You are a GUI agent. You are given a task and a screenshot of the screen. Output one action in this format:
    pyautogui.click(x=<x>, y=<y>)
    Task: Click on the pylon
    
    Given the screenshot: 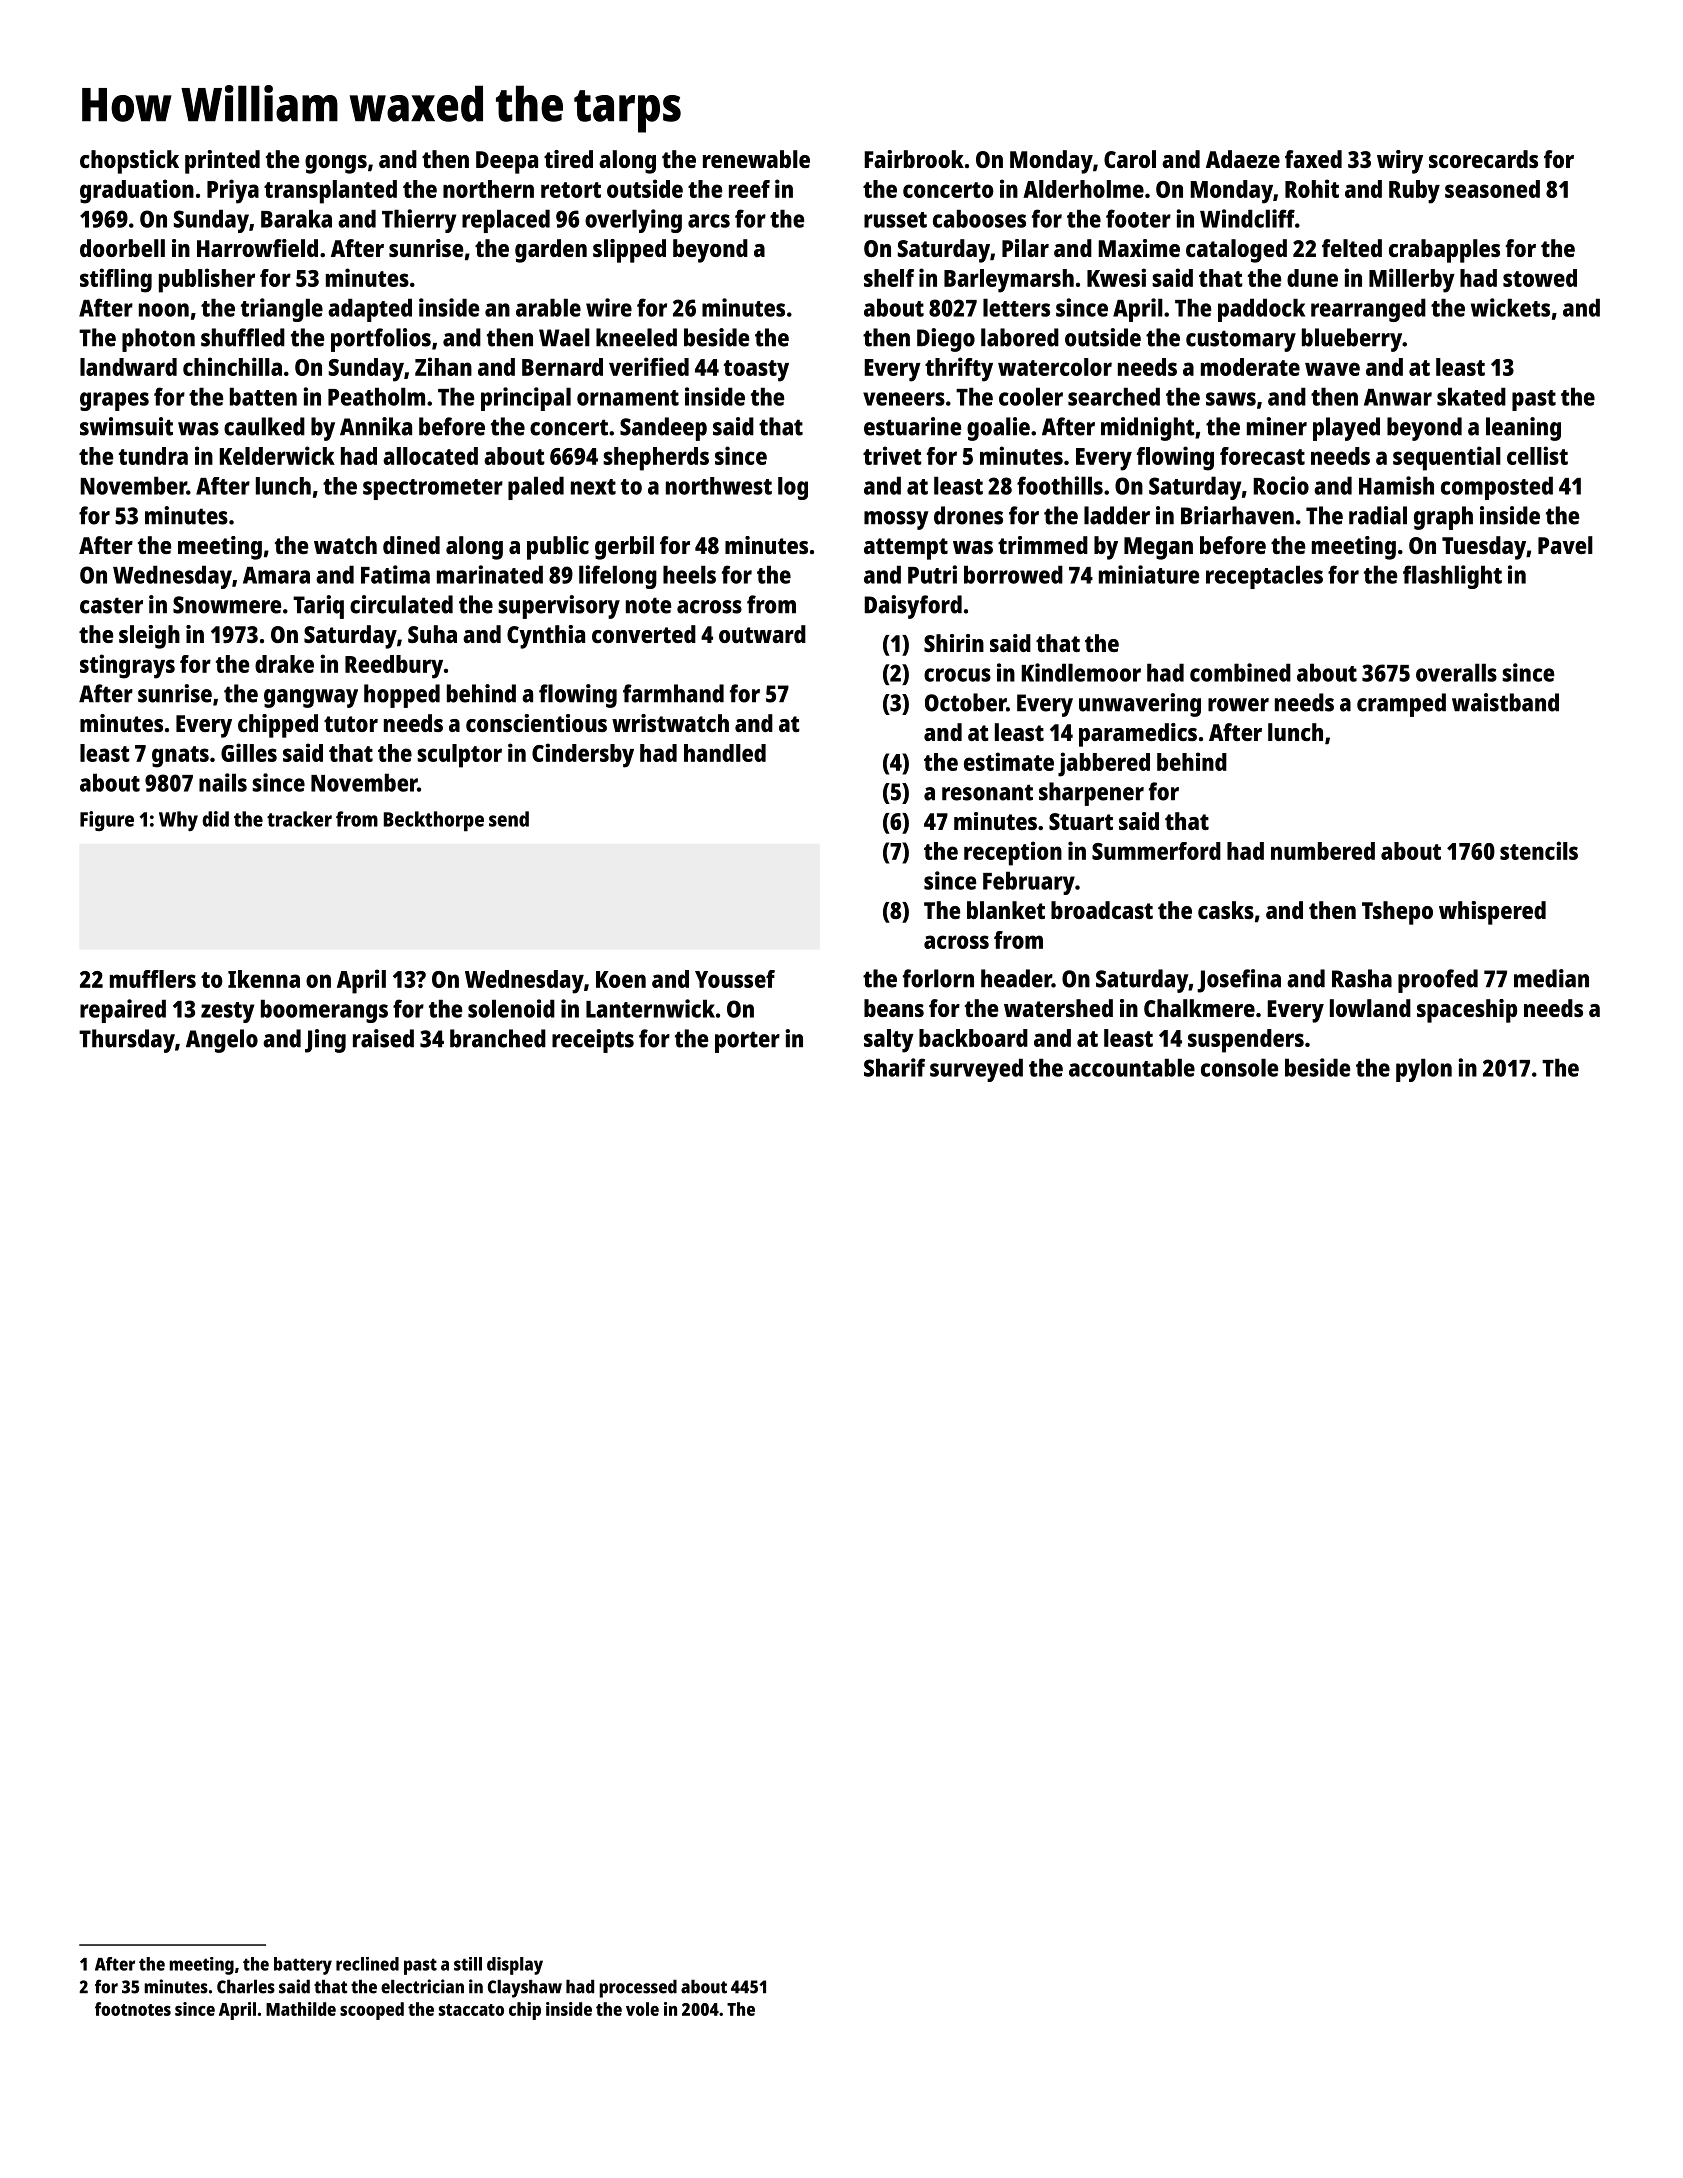 What is the action you would take?
    pyautogui.click(x=1424, y=1070)
